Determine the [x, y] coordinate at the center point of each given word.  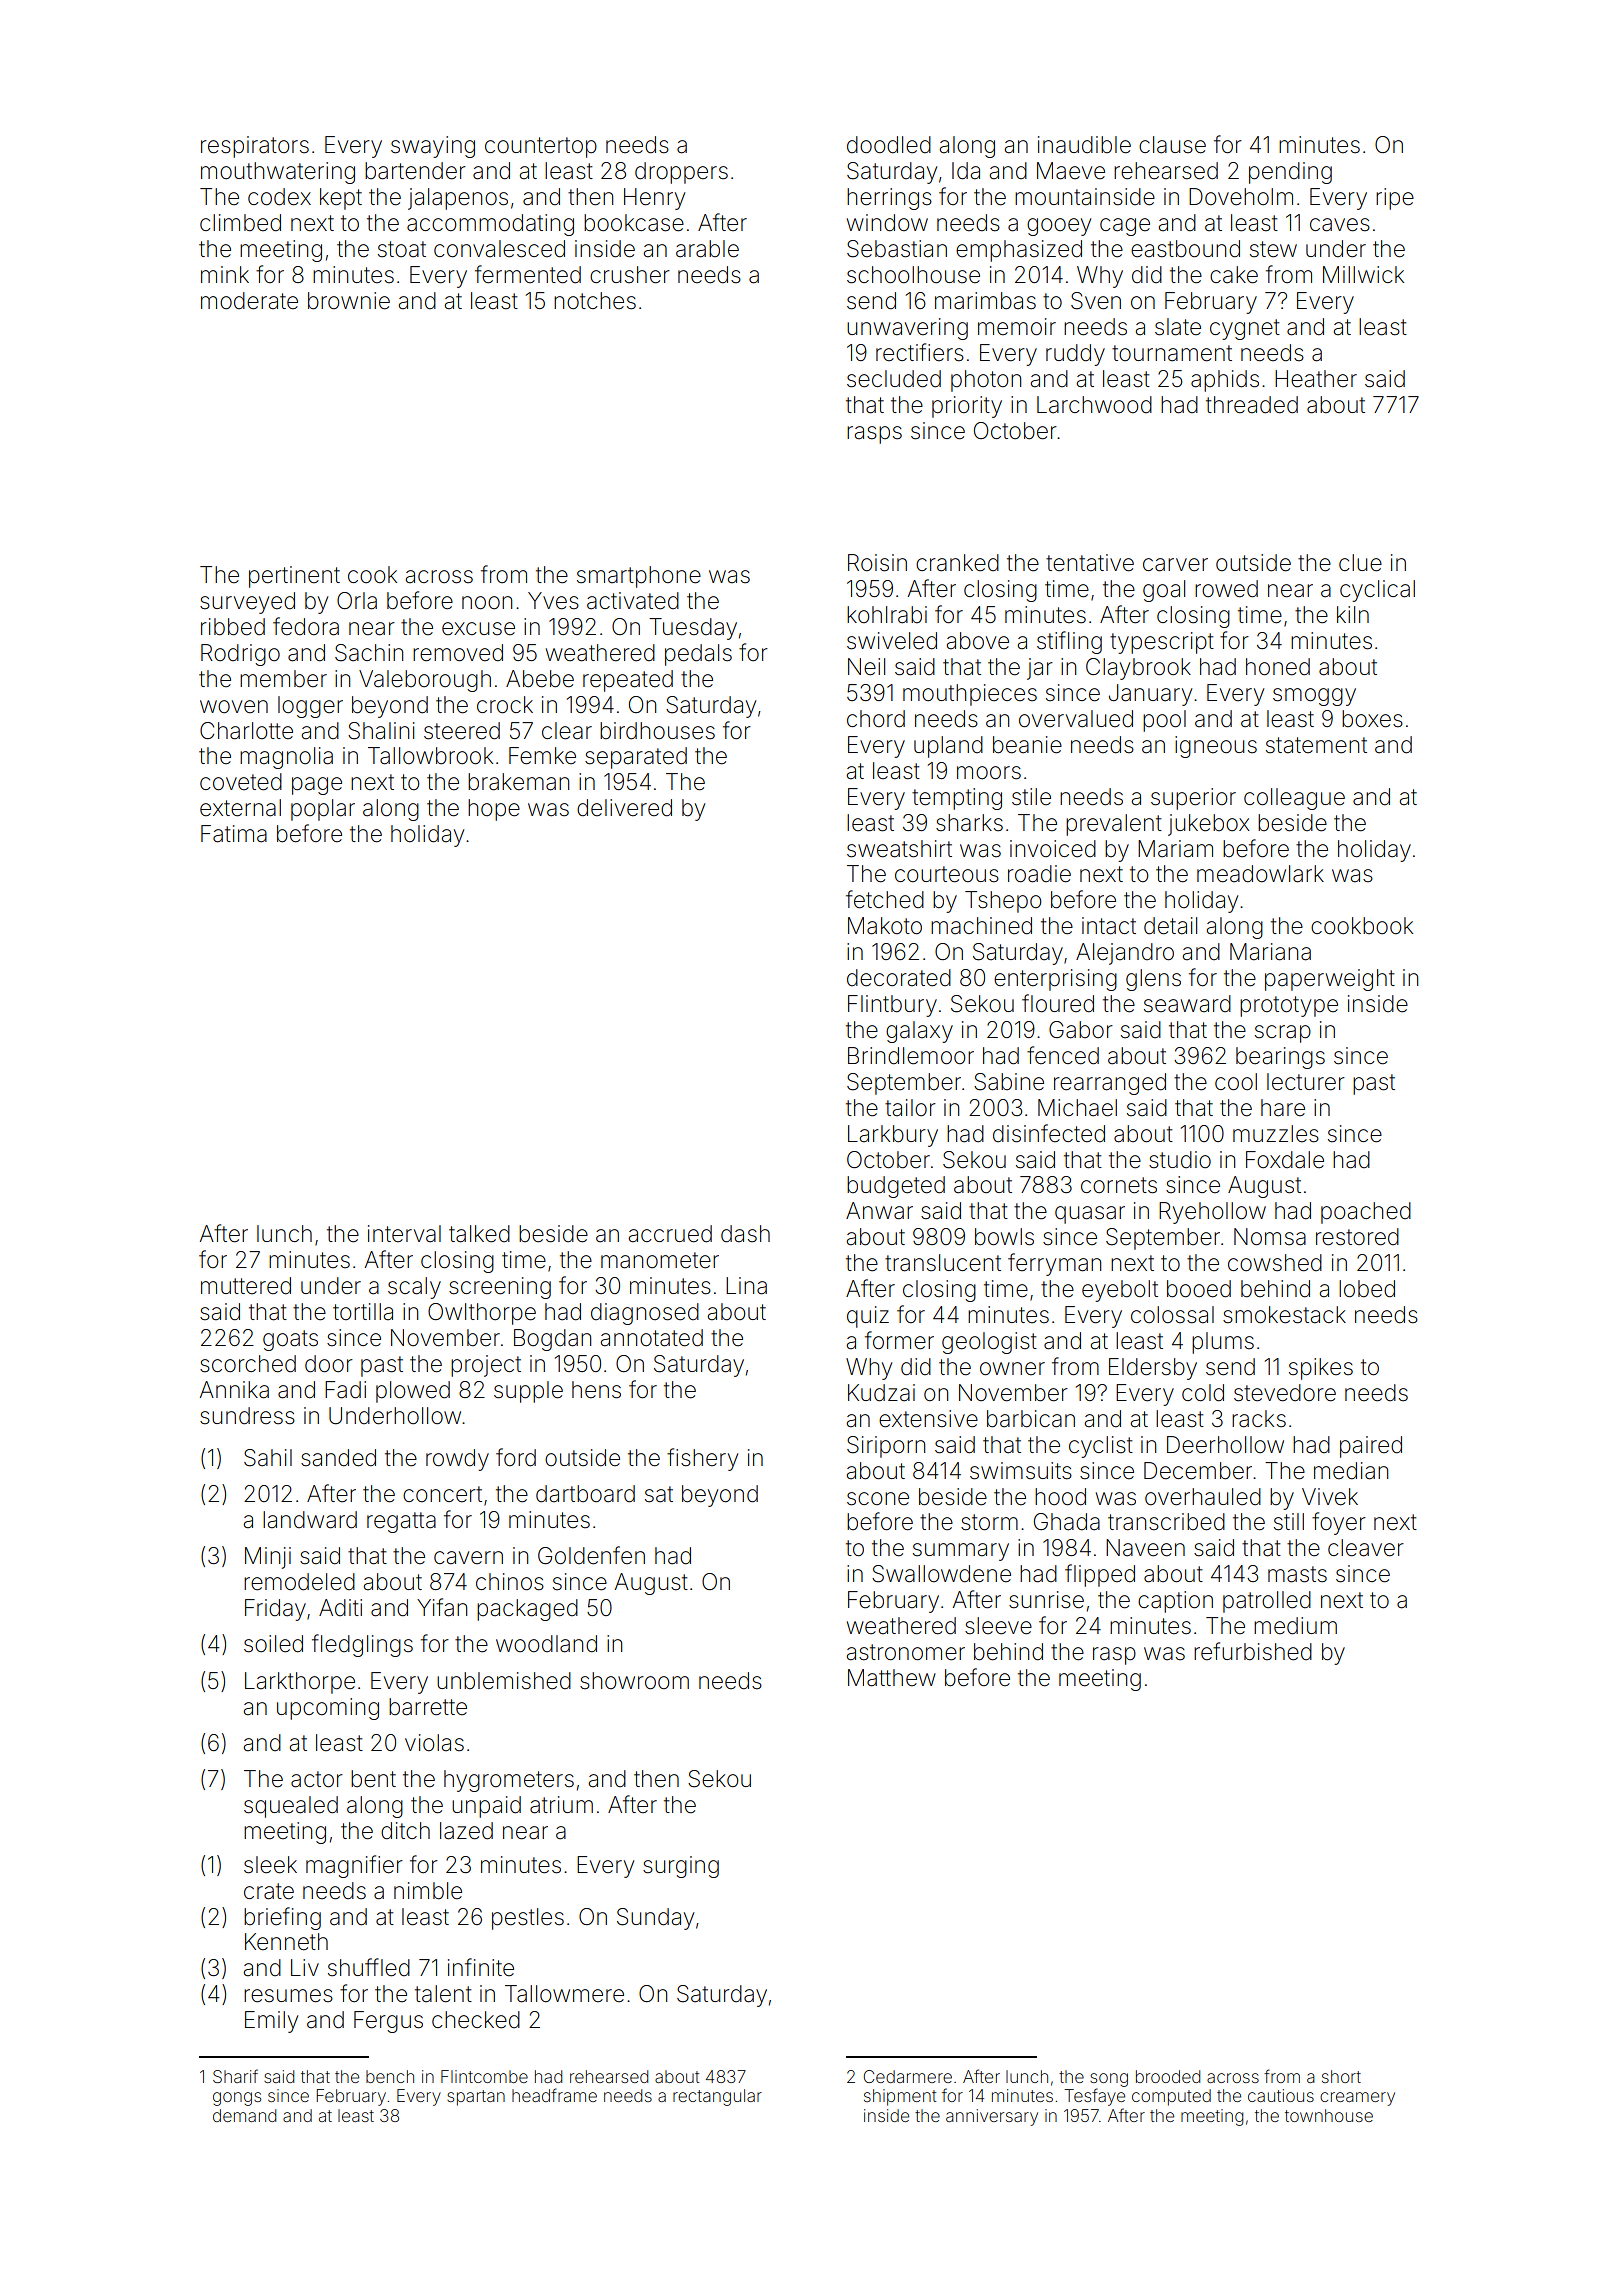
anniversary [992, 2117]
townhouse [1329, 2115]
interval [404, 1234]
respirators [255, 147]
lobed [1367, 1289]
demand [244, 2115]
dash [745, 1234]
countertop [541, 147]
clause [1172, 145]
